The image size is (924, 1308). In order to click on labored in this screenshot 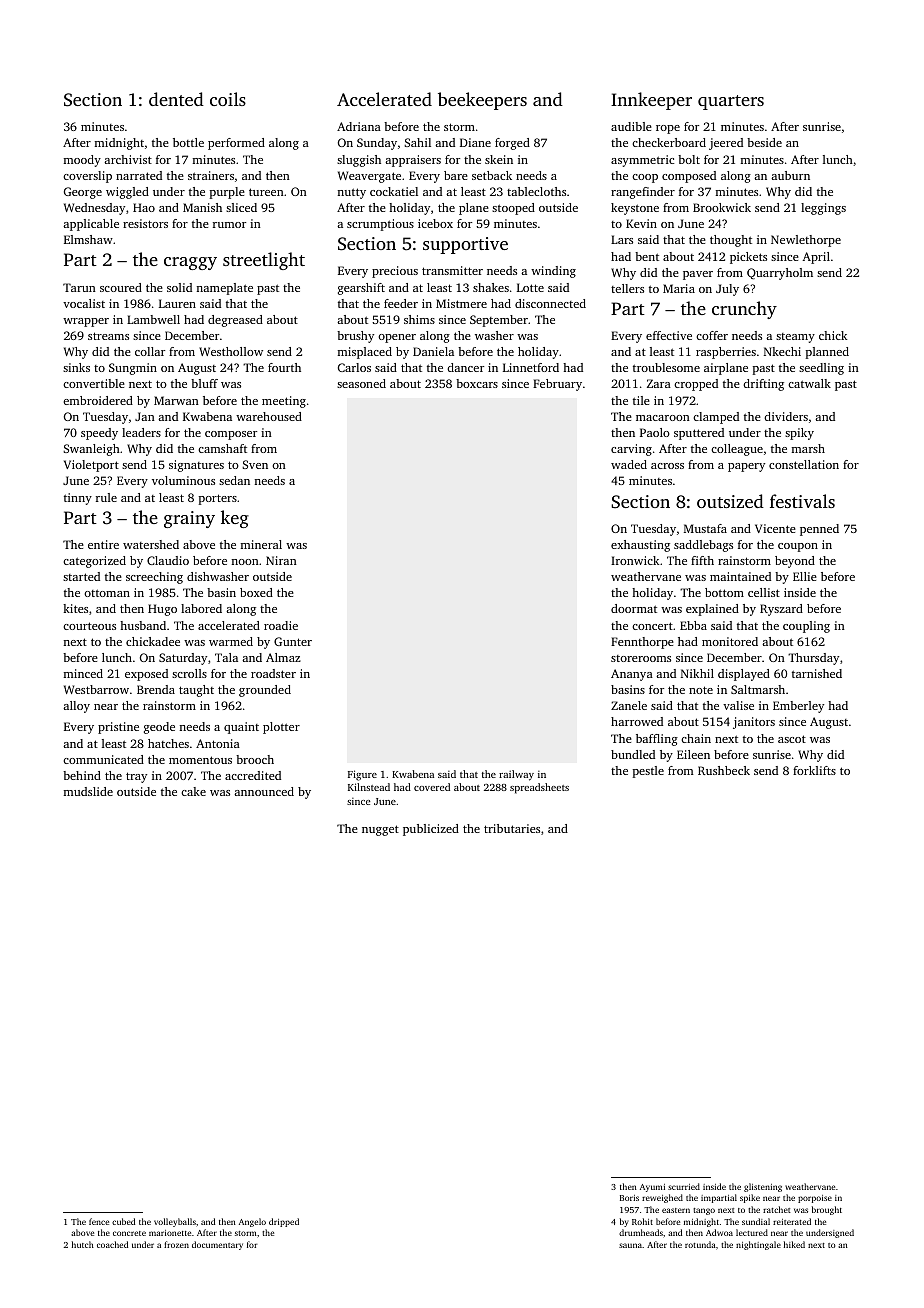, I will do `click(201, 608)`.
